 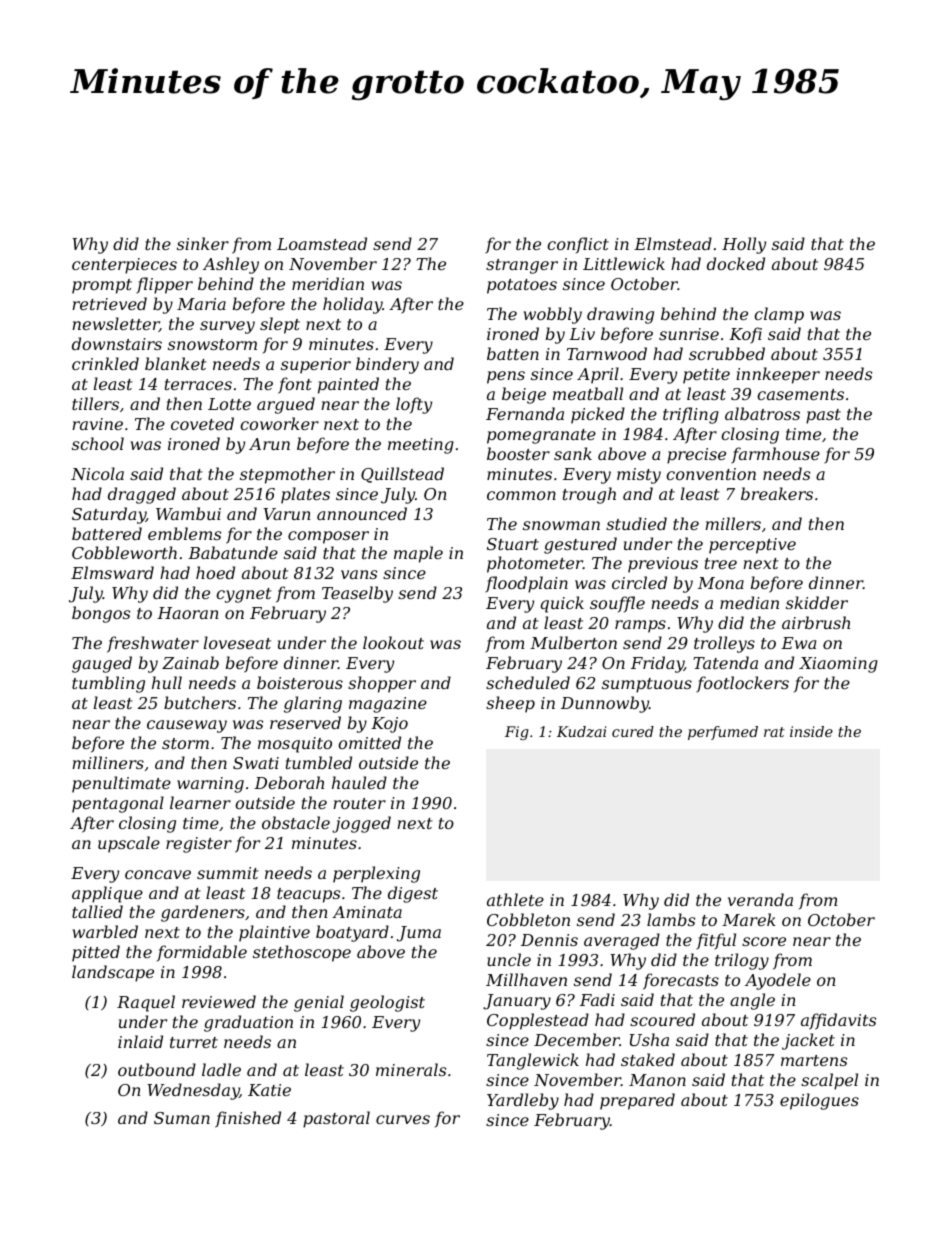 What do you see at coordinates (118, 804) in the screenshot?
I see `pentagonal` at bounding box center [118, 804].
